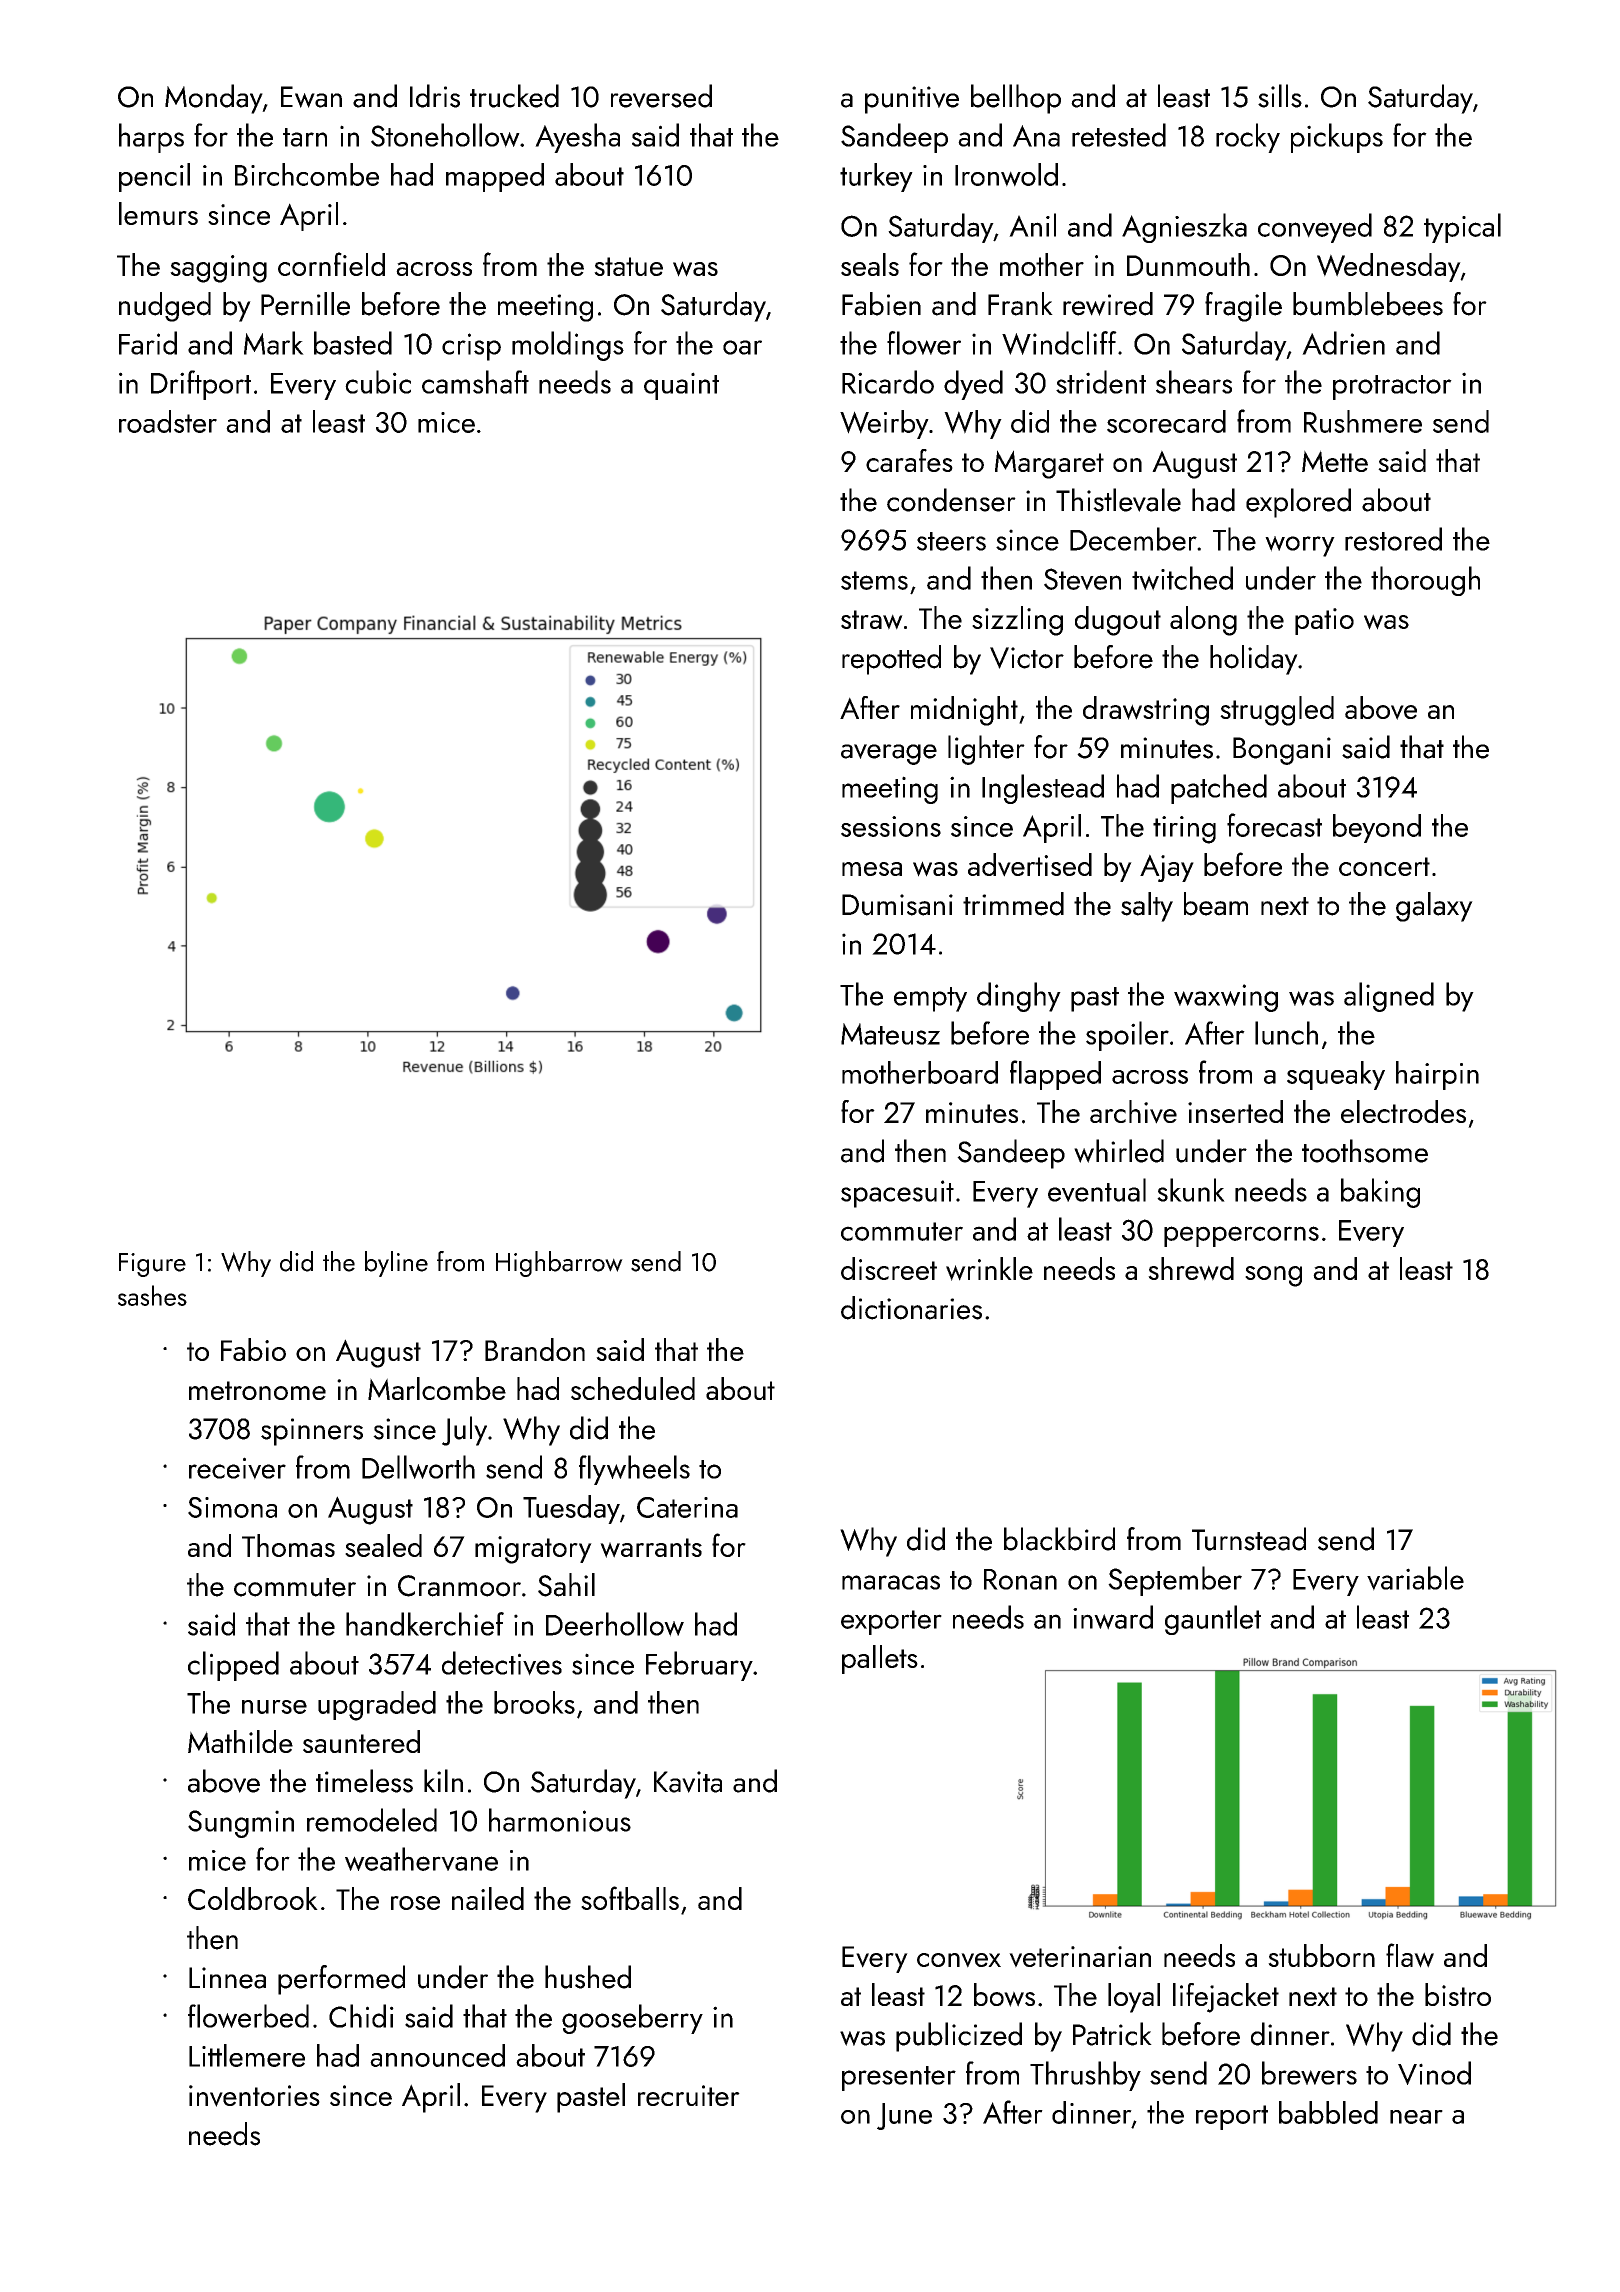  Describe the element at coordinates (891, 660) in the image. I see `repotted` at that location.
